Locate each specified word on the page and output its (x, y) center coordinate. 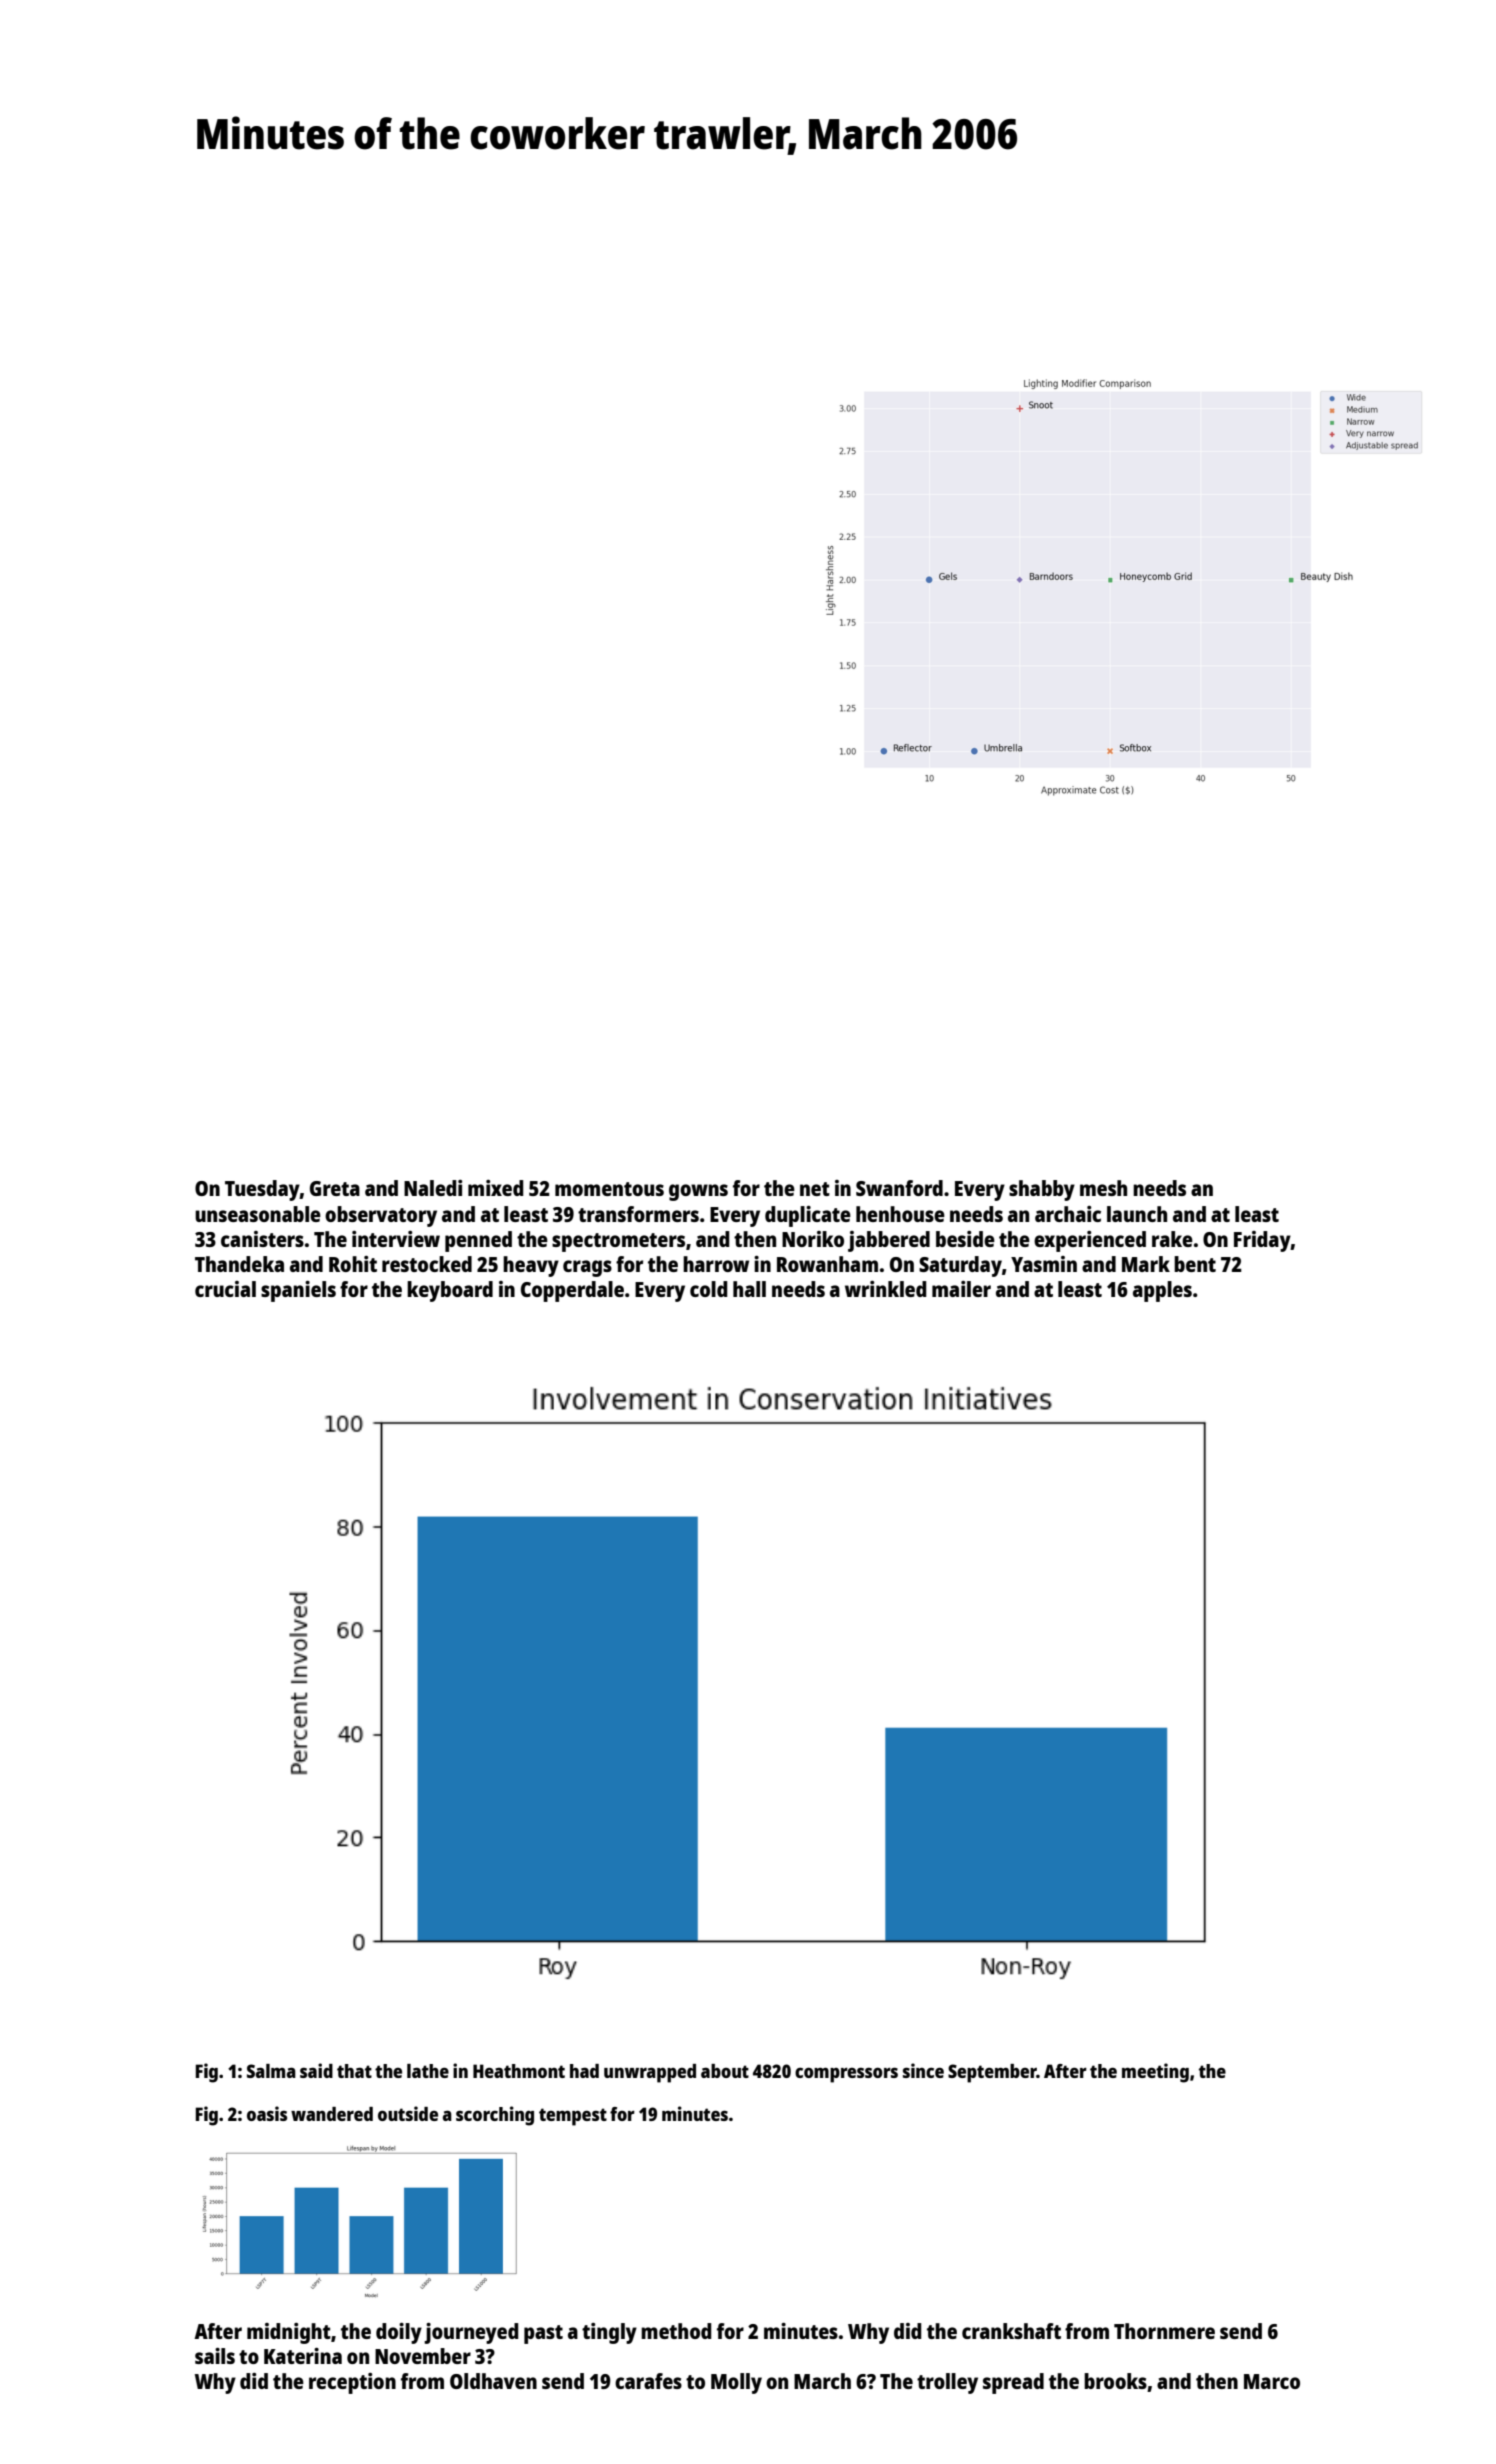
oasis (267, 2113)
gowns (698, 1192)
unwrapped (650, 2073)
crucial (225, 1289)
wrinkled (886, 1289)
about (725, 2071)
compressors (846, 2075)
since (923, 2070)
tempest (573, 2117)
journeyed (471, 2333)
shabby (1042, 1190)
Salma (271, 2071)
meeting (1155, 2073)
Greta (335, 1188)
